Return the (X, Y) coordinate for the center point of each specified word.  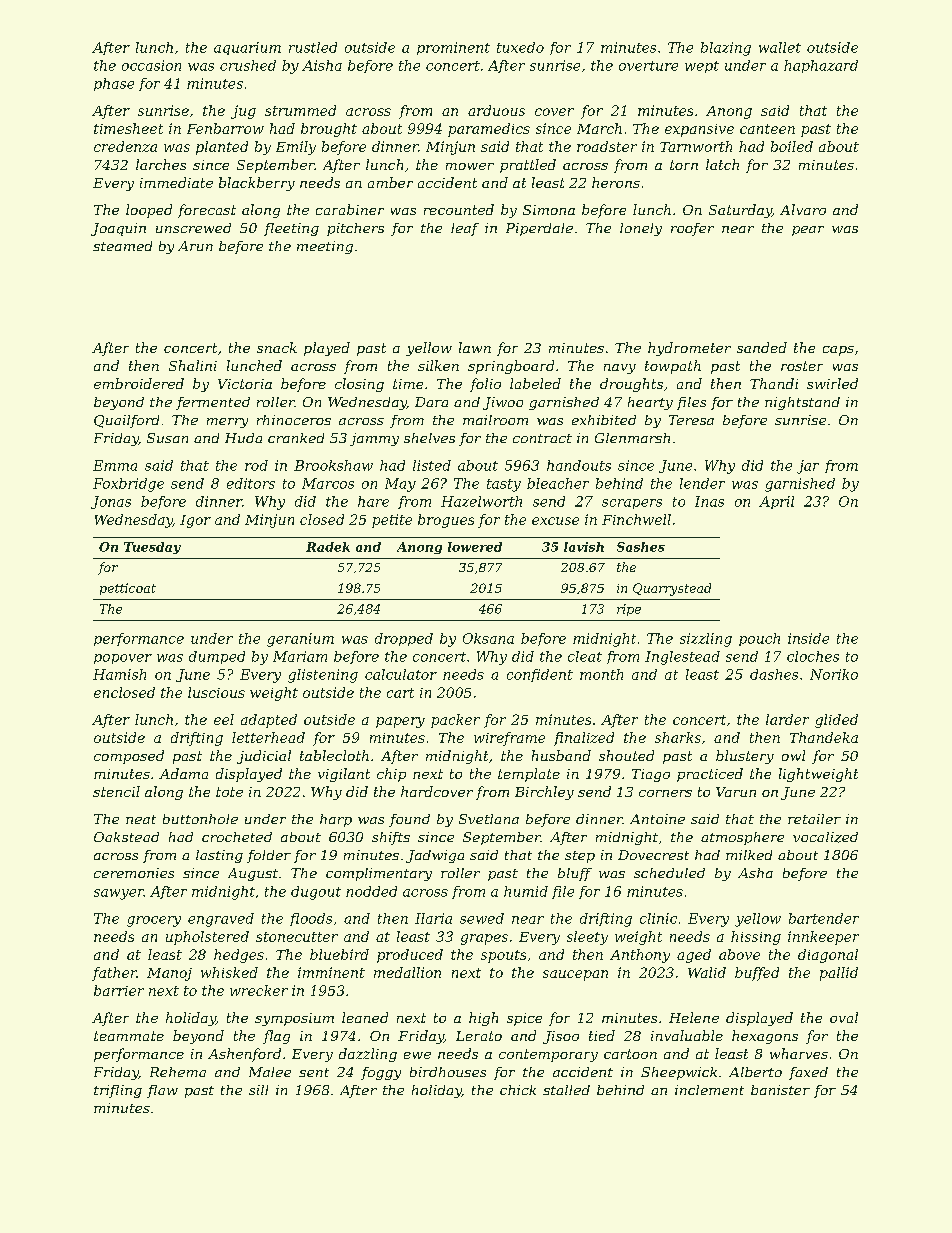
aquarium (247, 48)
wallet (780, 47)
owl (793, 755)
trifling (118, 1091)
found (409, 820)
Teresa (691, 420)
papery (400, 722)
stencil (116, 791)
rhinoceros (294, 420)
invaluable (687, 1035)
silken (438, 365)
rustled (313, 47)
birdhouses (448, 1072)
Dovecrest (653, 855)
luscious (216, 692)
